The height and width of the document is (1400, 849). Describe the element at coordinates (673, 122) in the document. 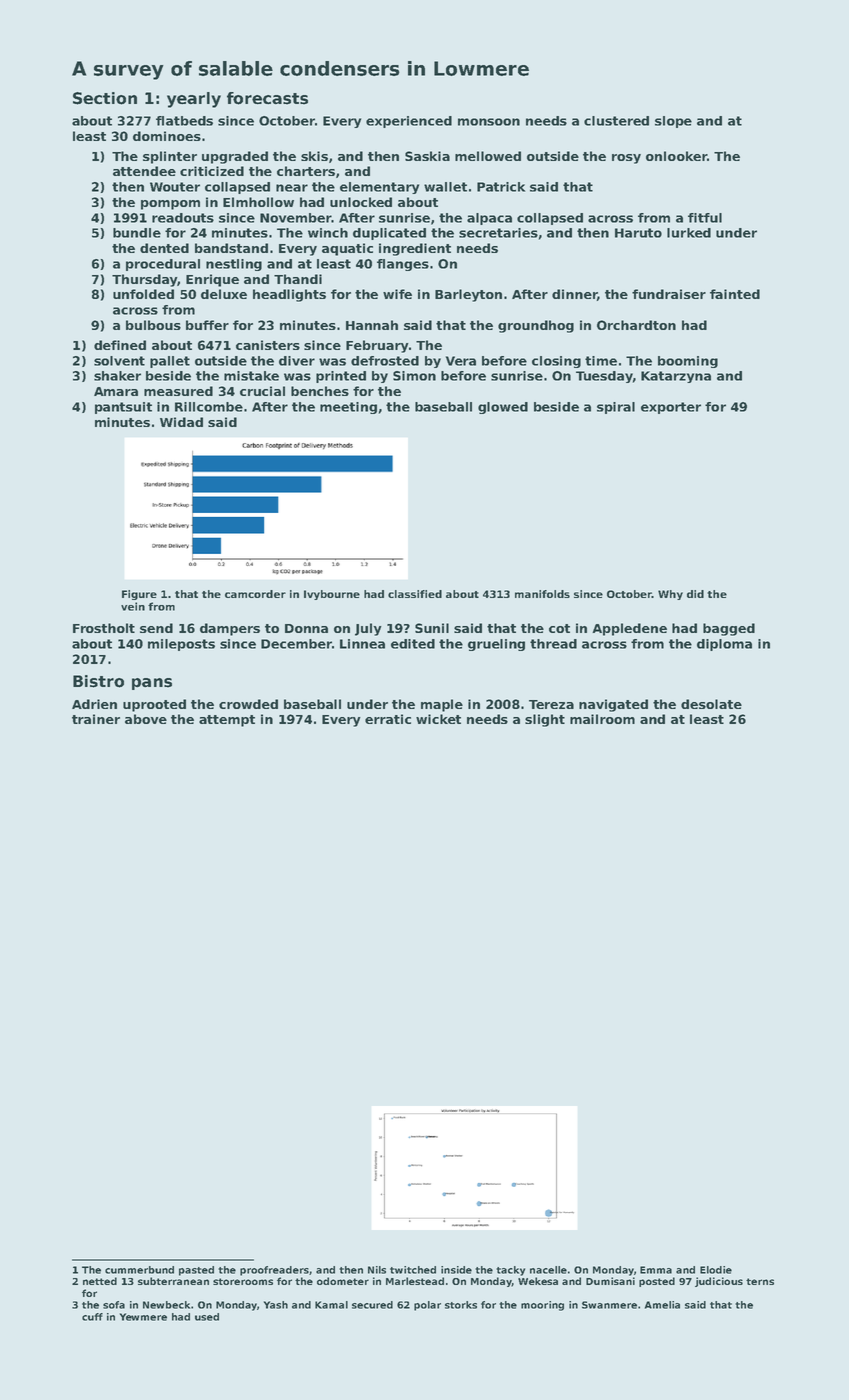

I see `slope` at that location.
